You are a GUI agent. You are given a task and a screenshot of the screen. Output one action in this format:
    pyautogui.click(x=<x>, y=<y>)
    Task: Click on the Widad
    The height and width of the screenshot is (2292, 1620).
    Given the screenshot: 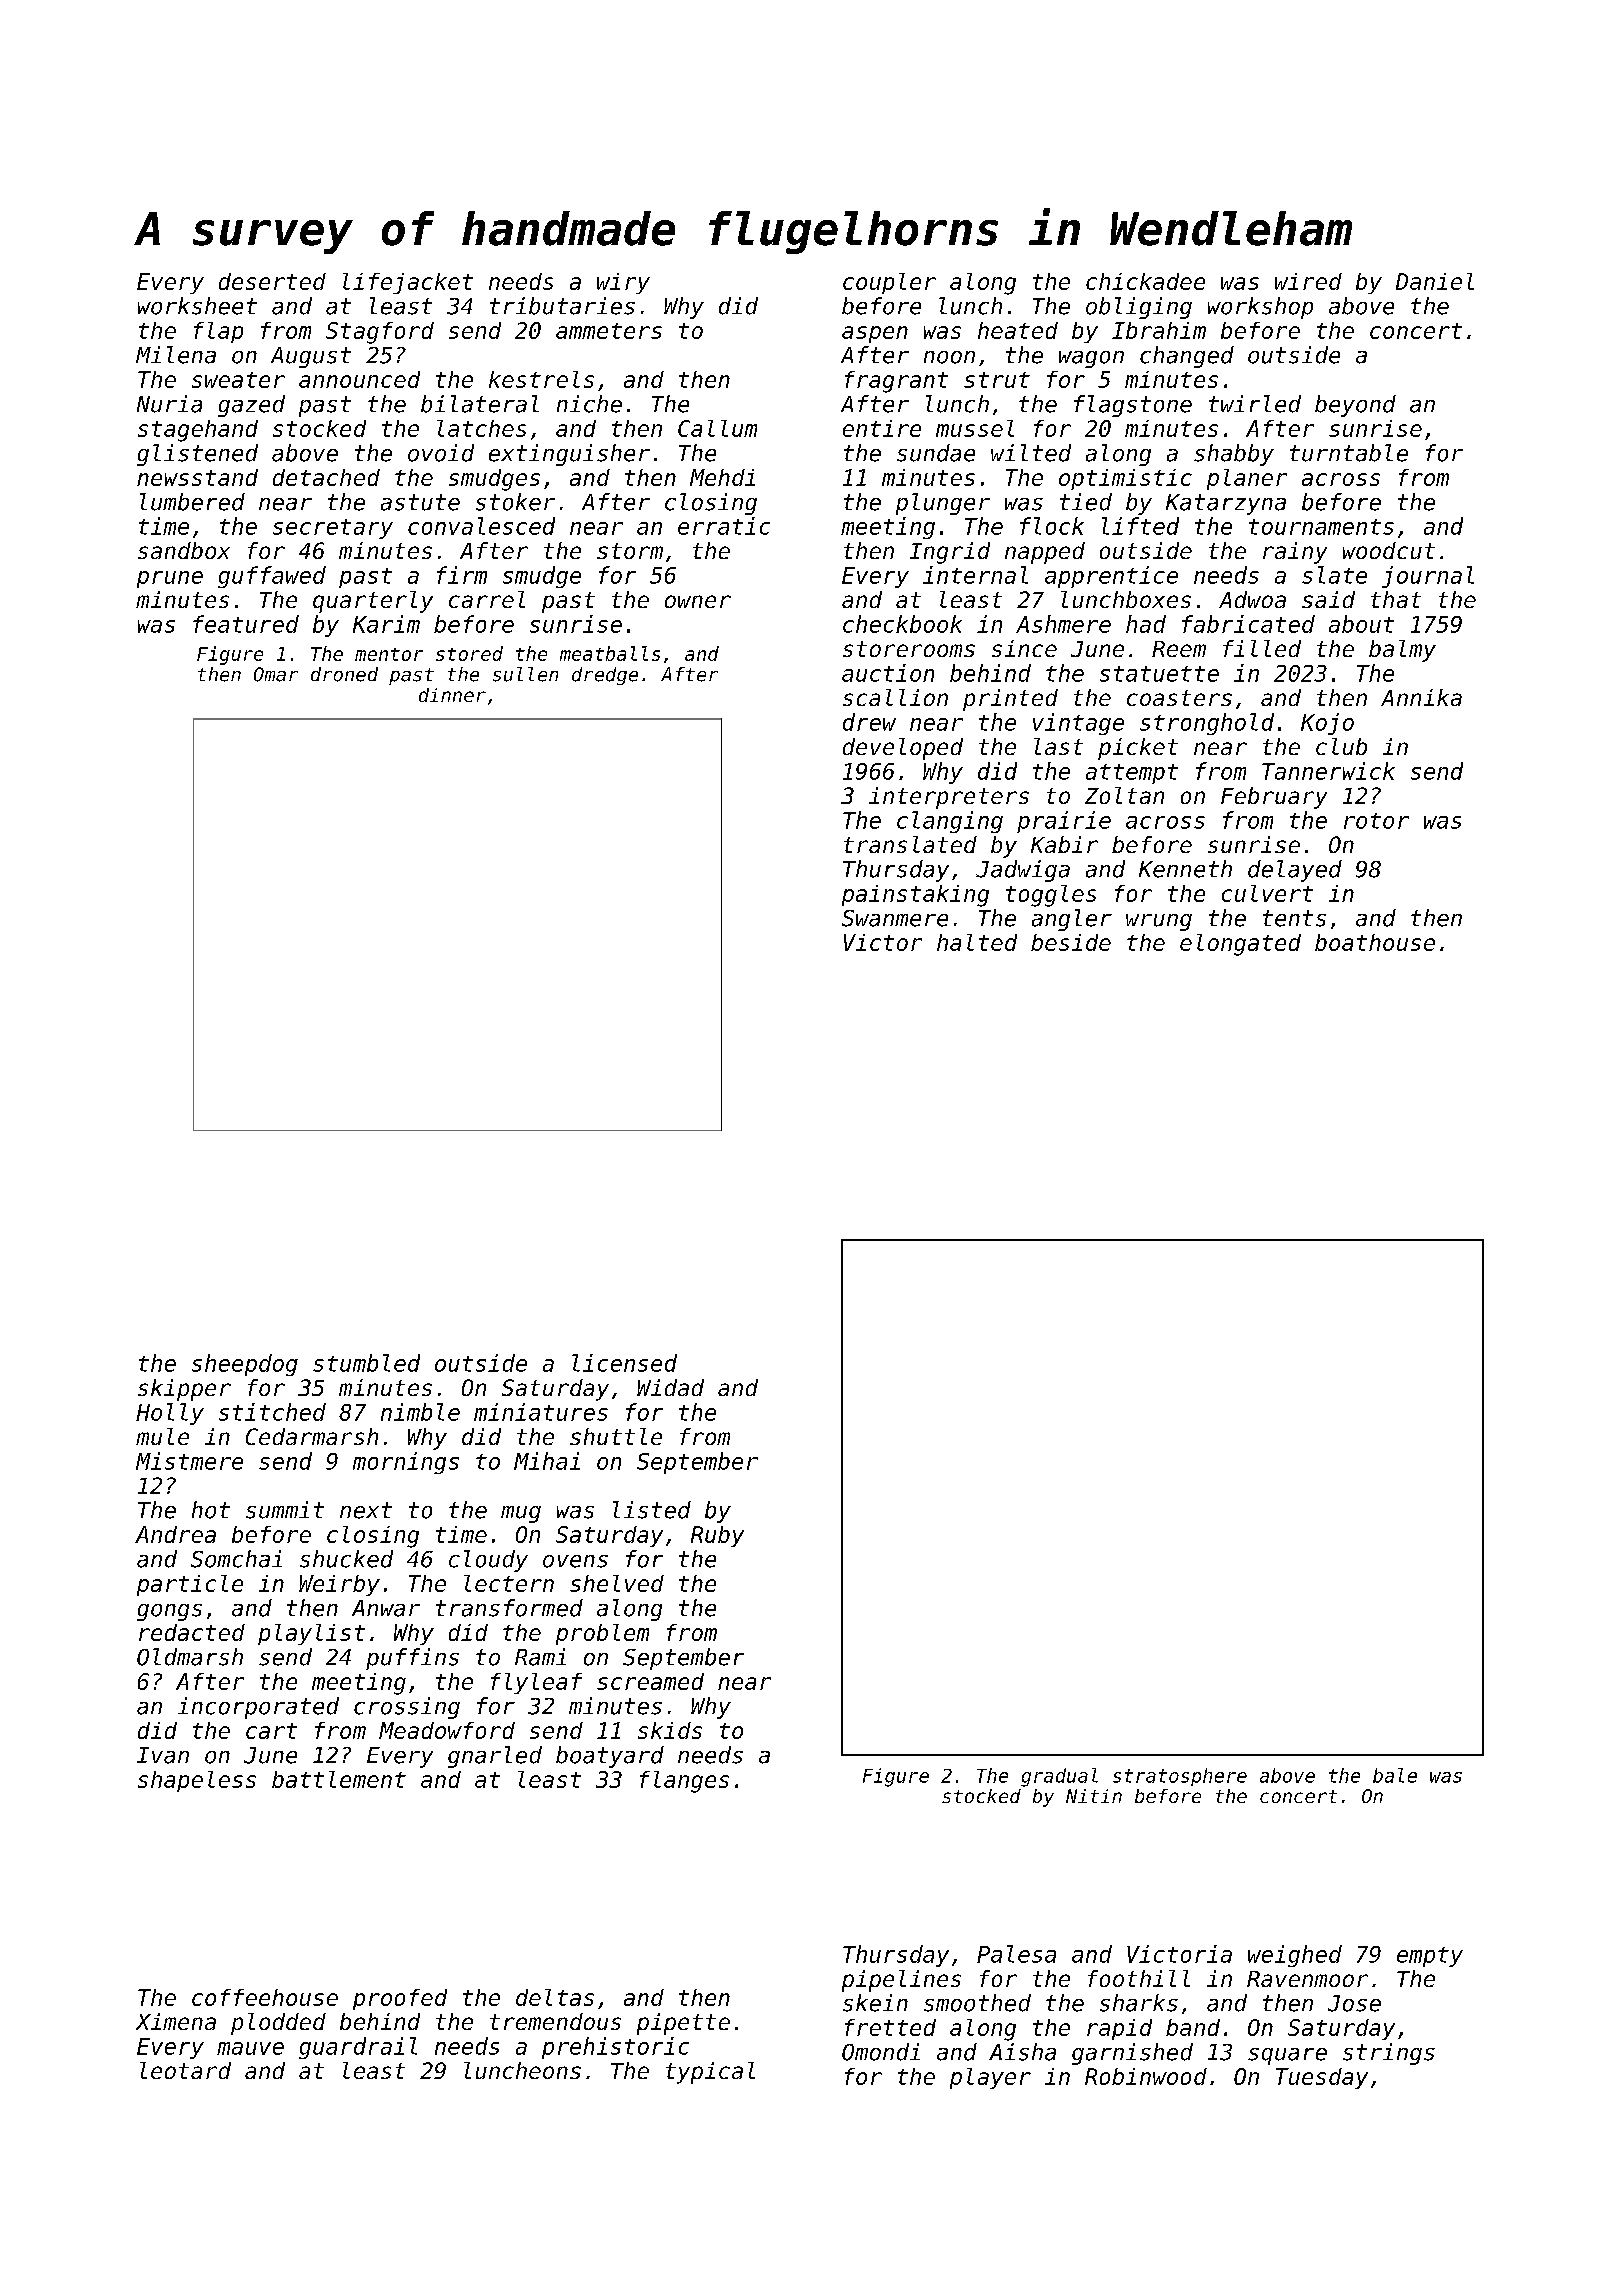 What is the action you would take?
    pyautogui.click(x=670, y=1387)
